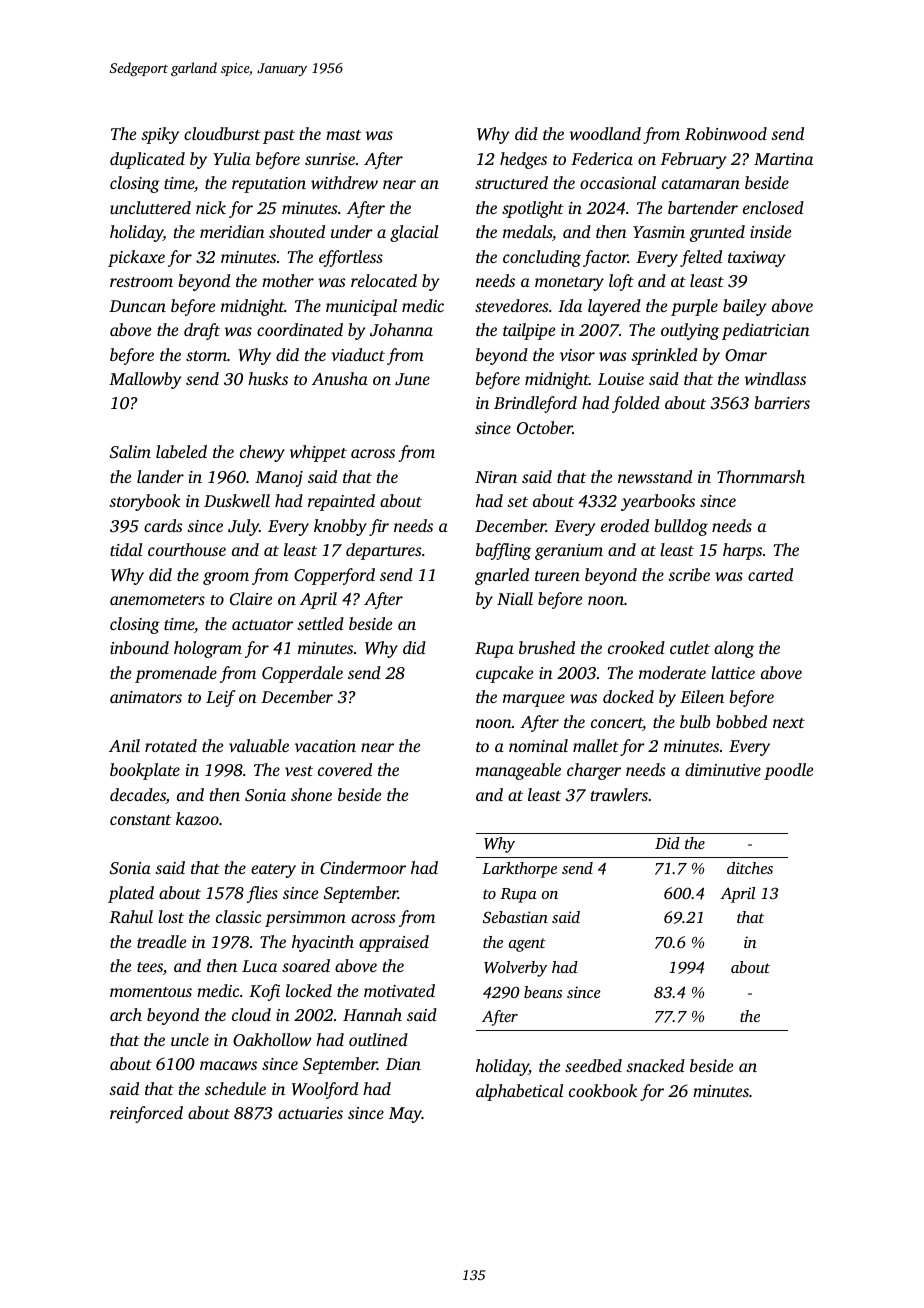  What do you see at coordinates (126, 549) in the screenshot?
I see `tidal` at bounding box center [126, 549].
